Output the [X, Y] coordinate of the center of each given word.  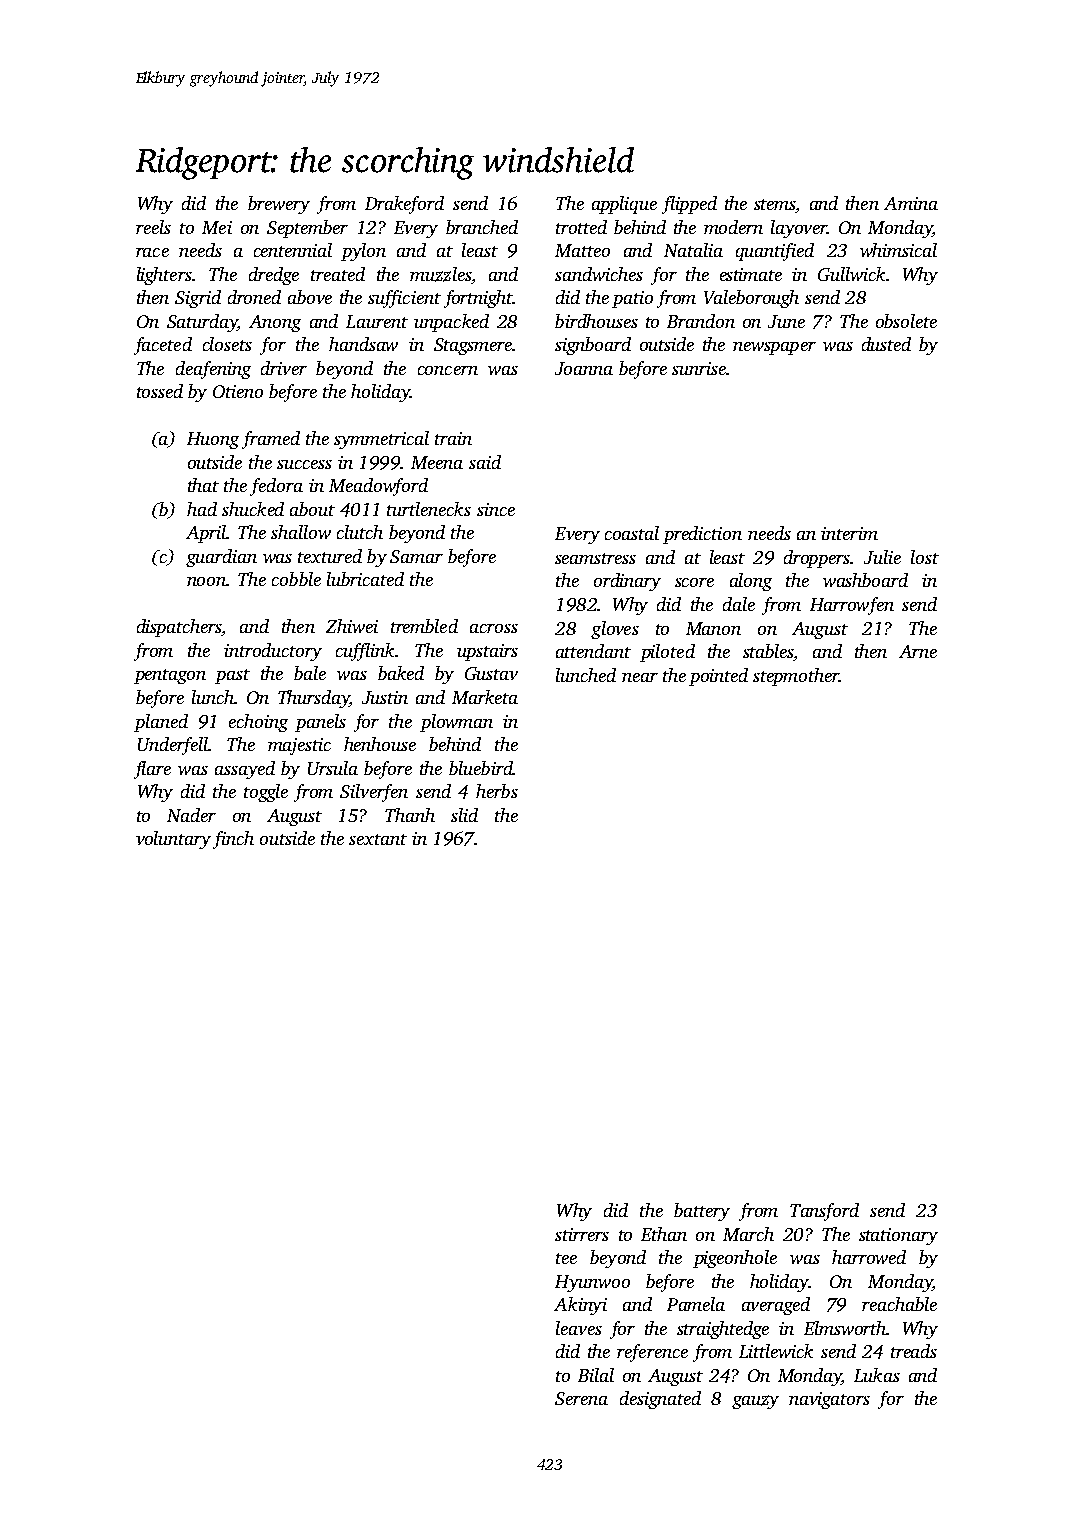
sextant [378, 839]
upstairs [487, 652]
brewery [279, 205]
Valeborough [751, 299]
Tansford [824, 1212]
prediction [702, 535]
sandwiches [599, 274]
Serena [581, 1398]
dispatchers [179, 628]
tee [566, 1258]
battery [702, 1212]
